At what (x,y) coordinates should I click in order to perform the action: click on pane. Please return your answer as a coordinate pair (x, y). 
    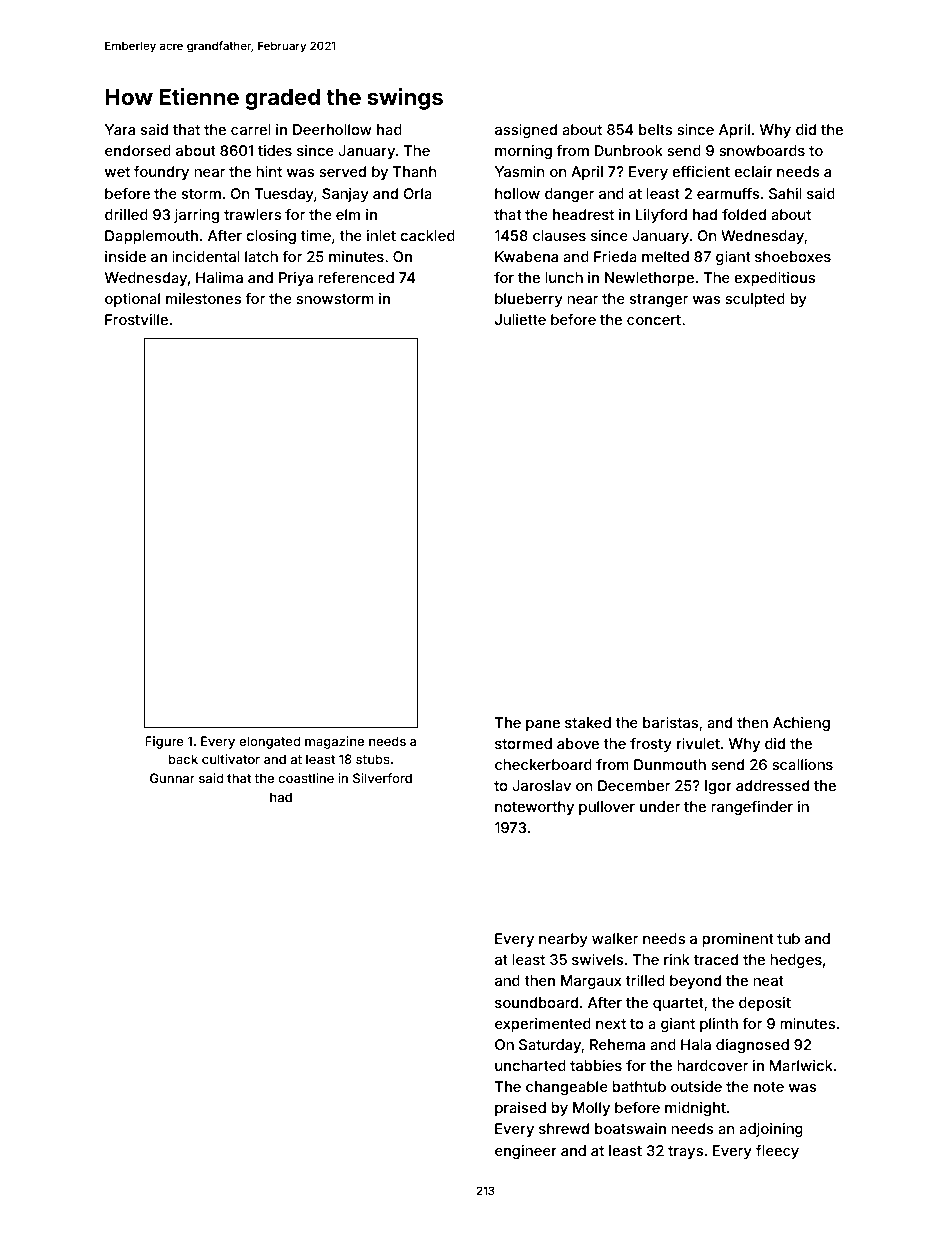
    Looking at the image, I should click on (543, 725).
